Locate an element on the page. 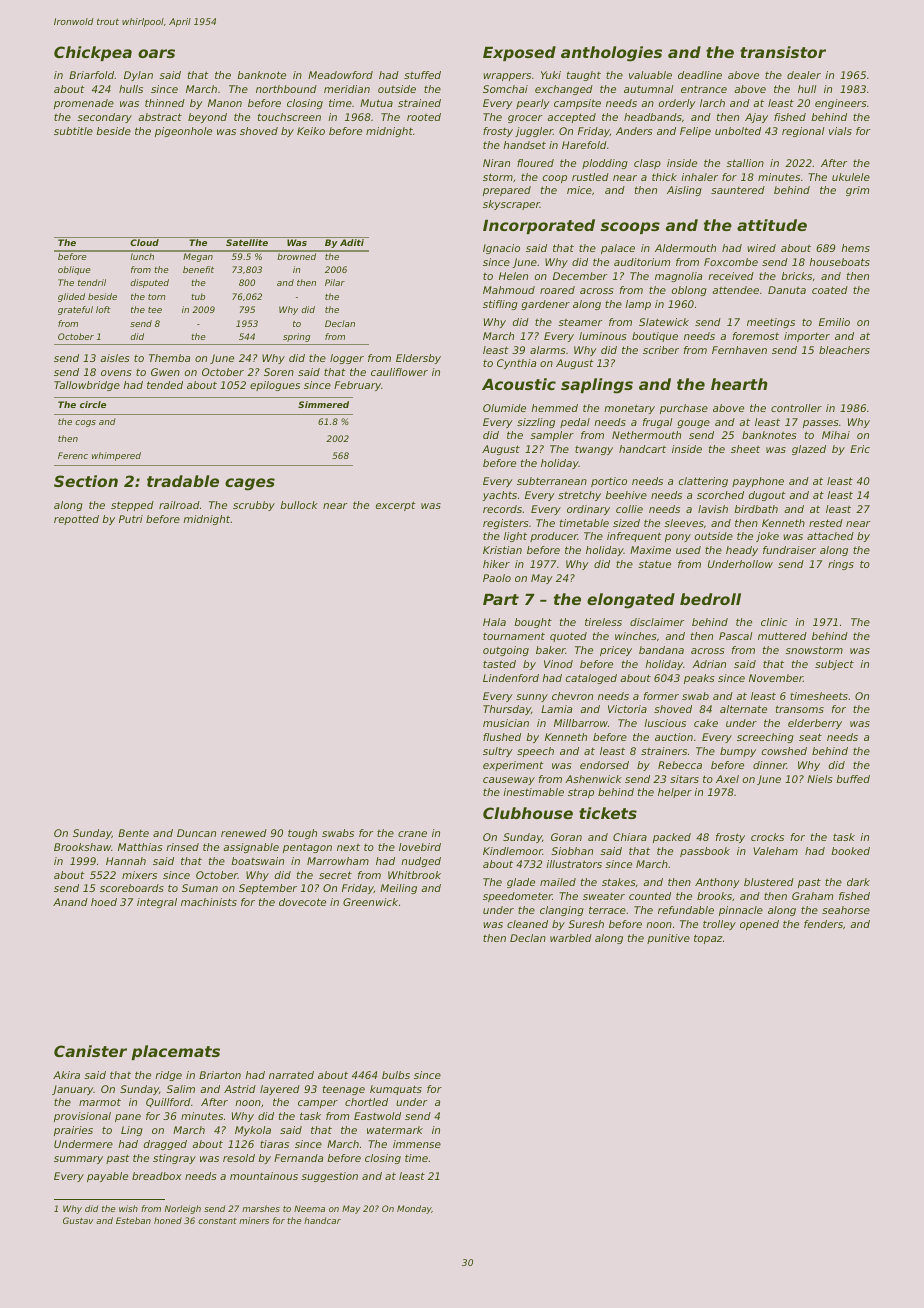 Image resolution: width=924 pixels, height=1308 pixels. bought is located at coordinates (533, 623).
